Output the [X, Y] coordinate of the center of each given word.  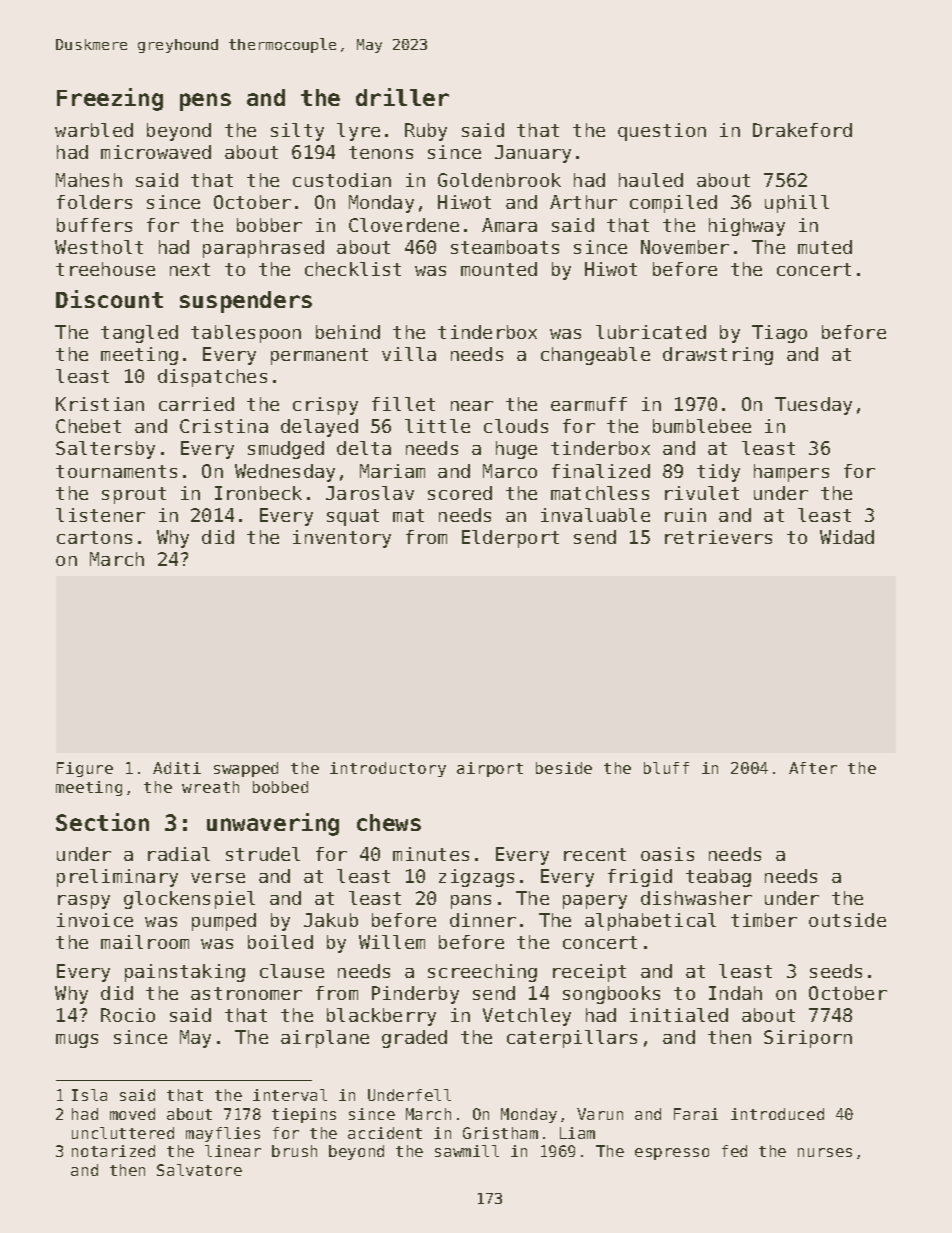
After [813, 768]
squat [353, 517]
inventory [342, 539]
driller [402, 97]
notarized [113, 1151]
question [662, 132]
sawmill [467, 1151]
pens [205, 102]
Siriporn [808, 1039]
